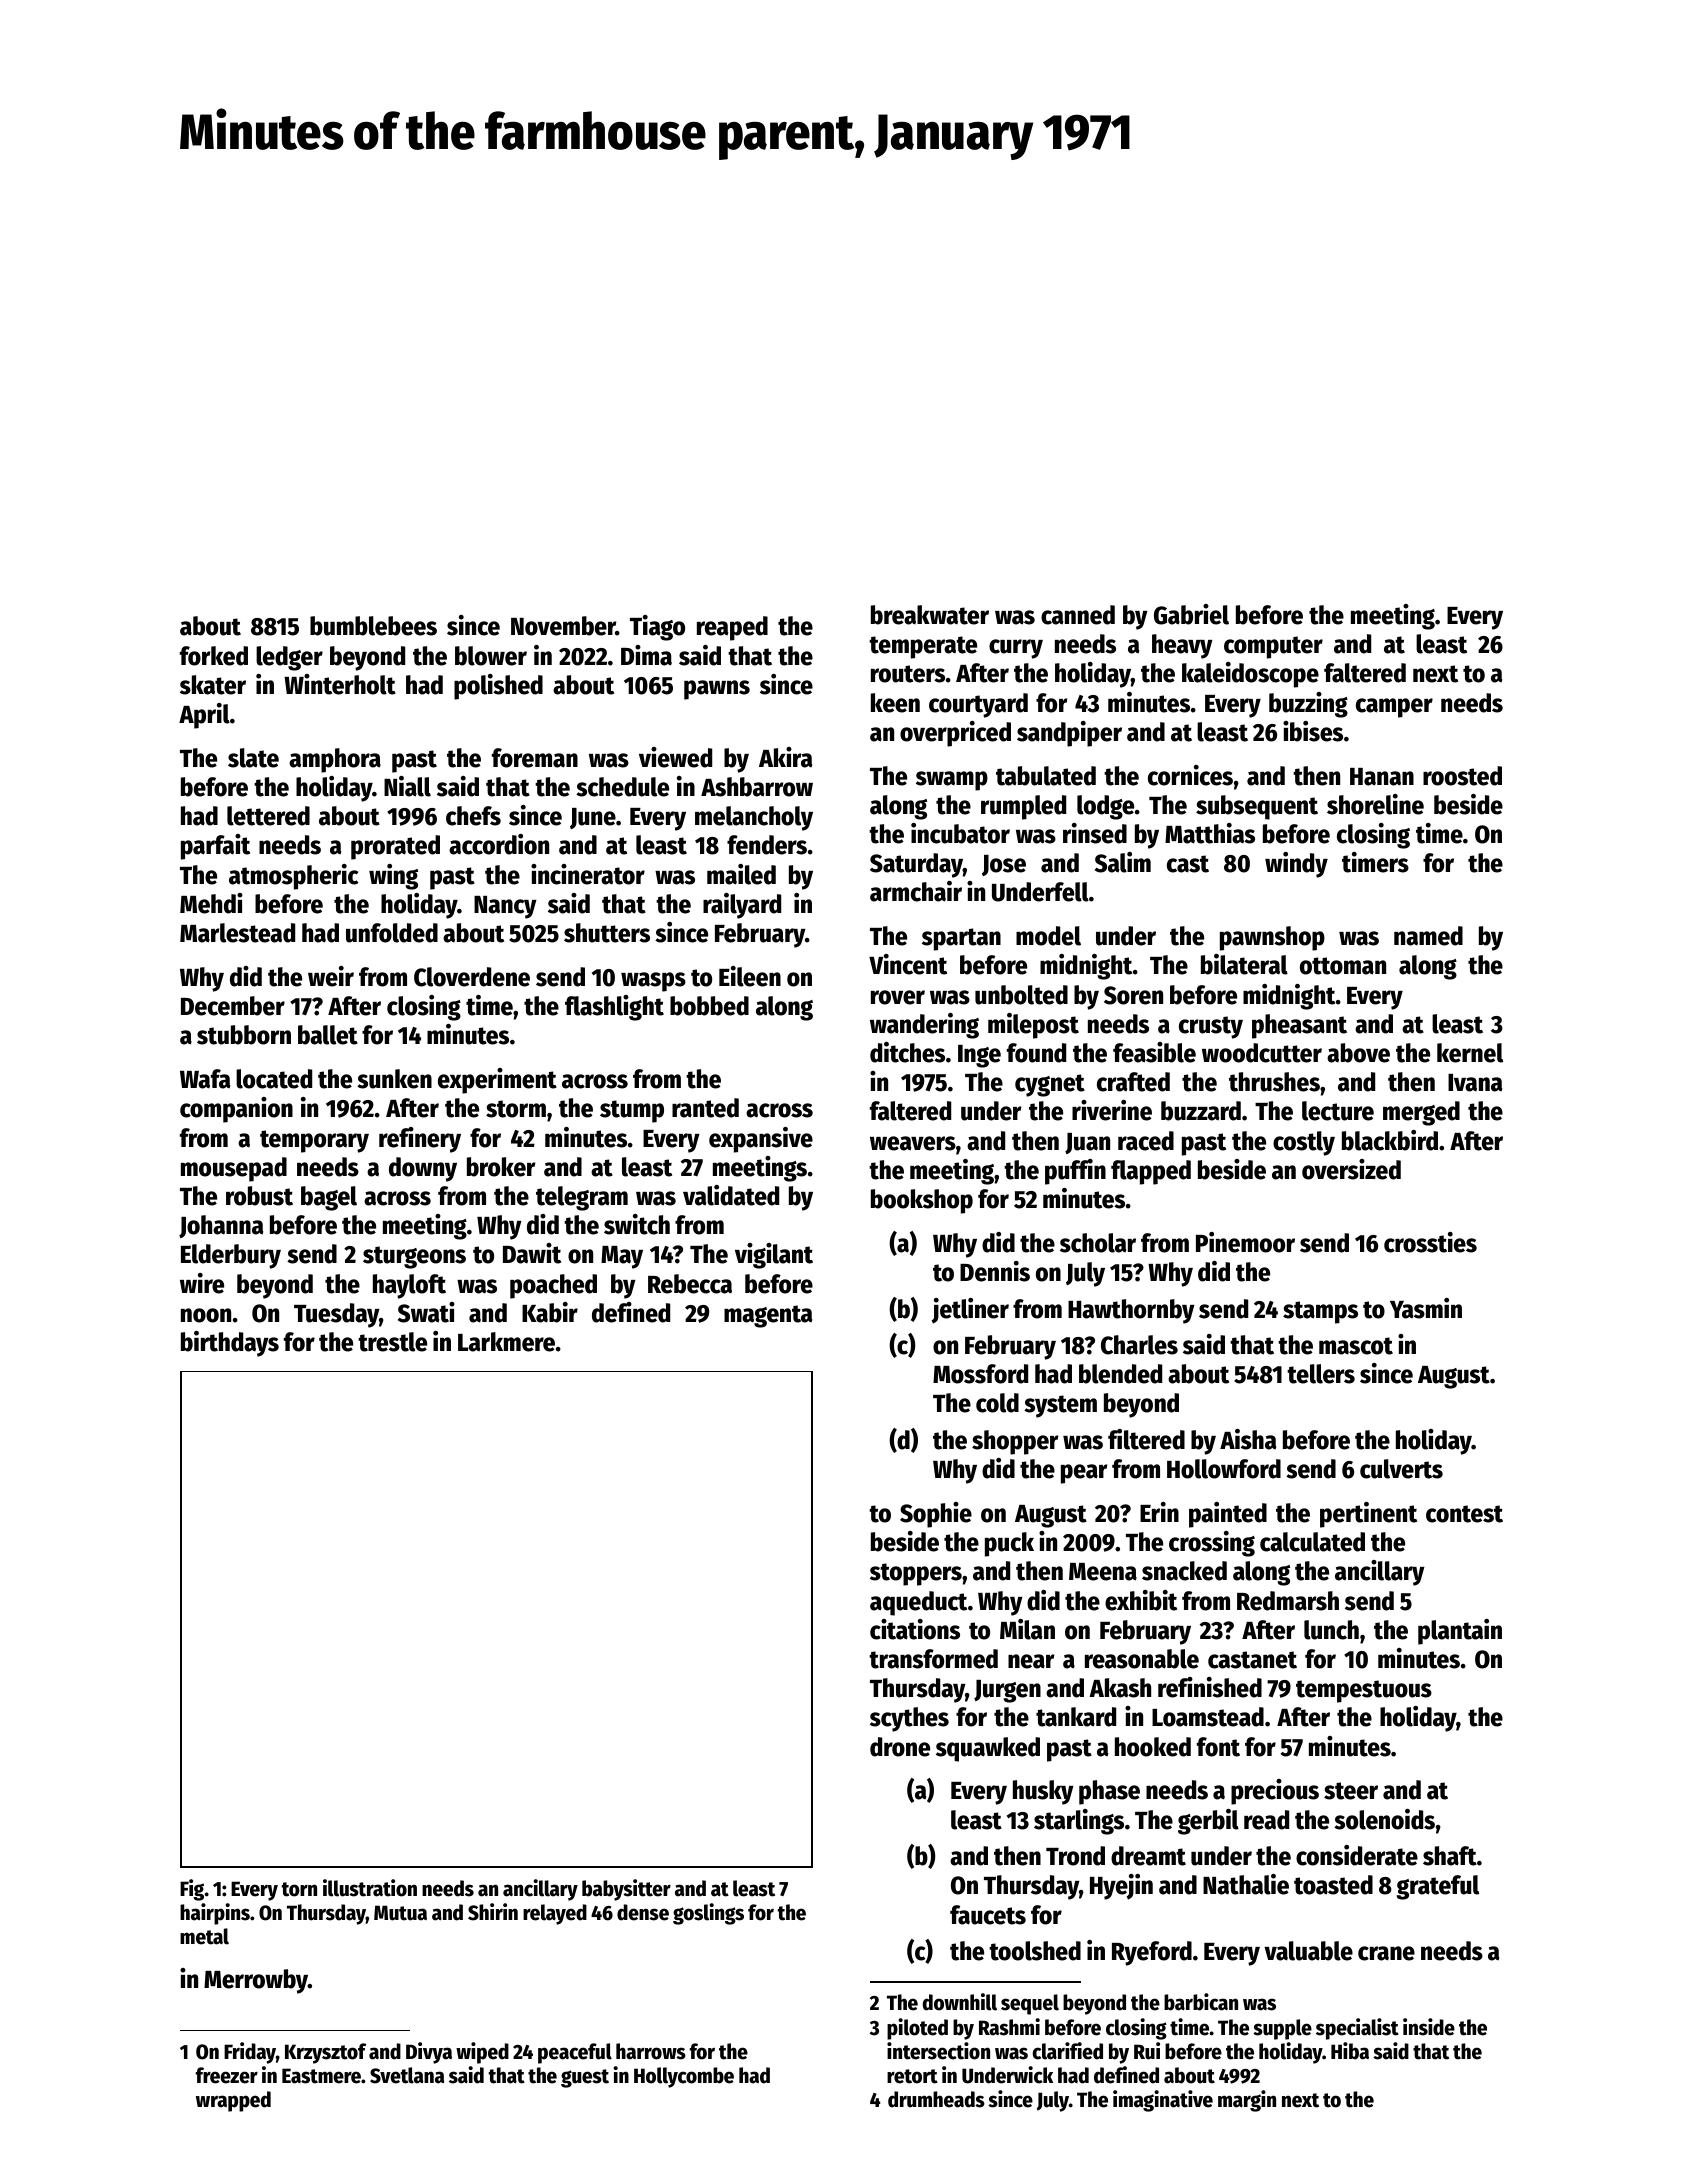 The height and width of the screenshot is (2178, 1683). What do you see at coordinates (214, 656) in the screenshot?
I see `forked` at bounding box center [214, 656].
